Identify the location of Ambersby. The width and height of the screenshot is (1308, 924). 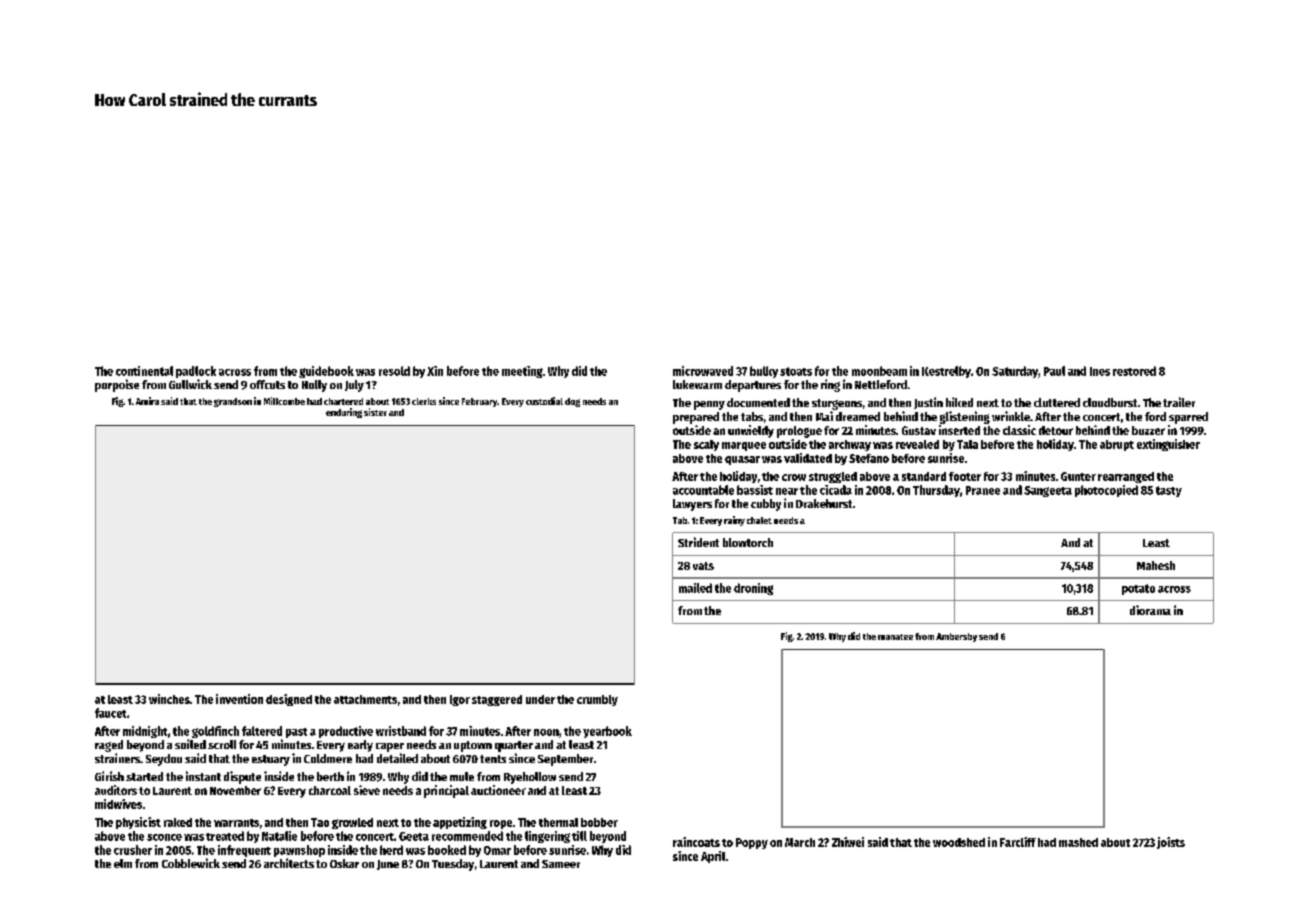
(956, 637).
